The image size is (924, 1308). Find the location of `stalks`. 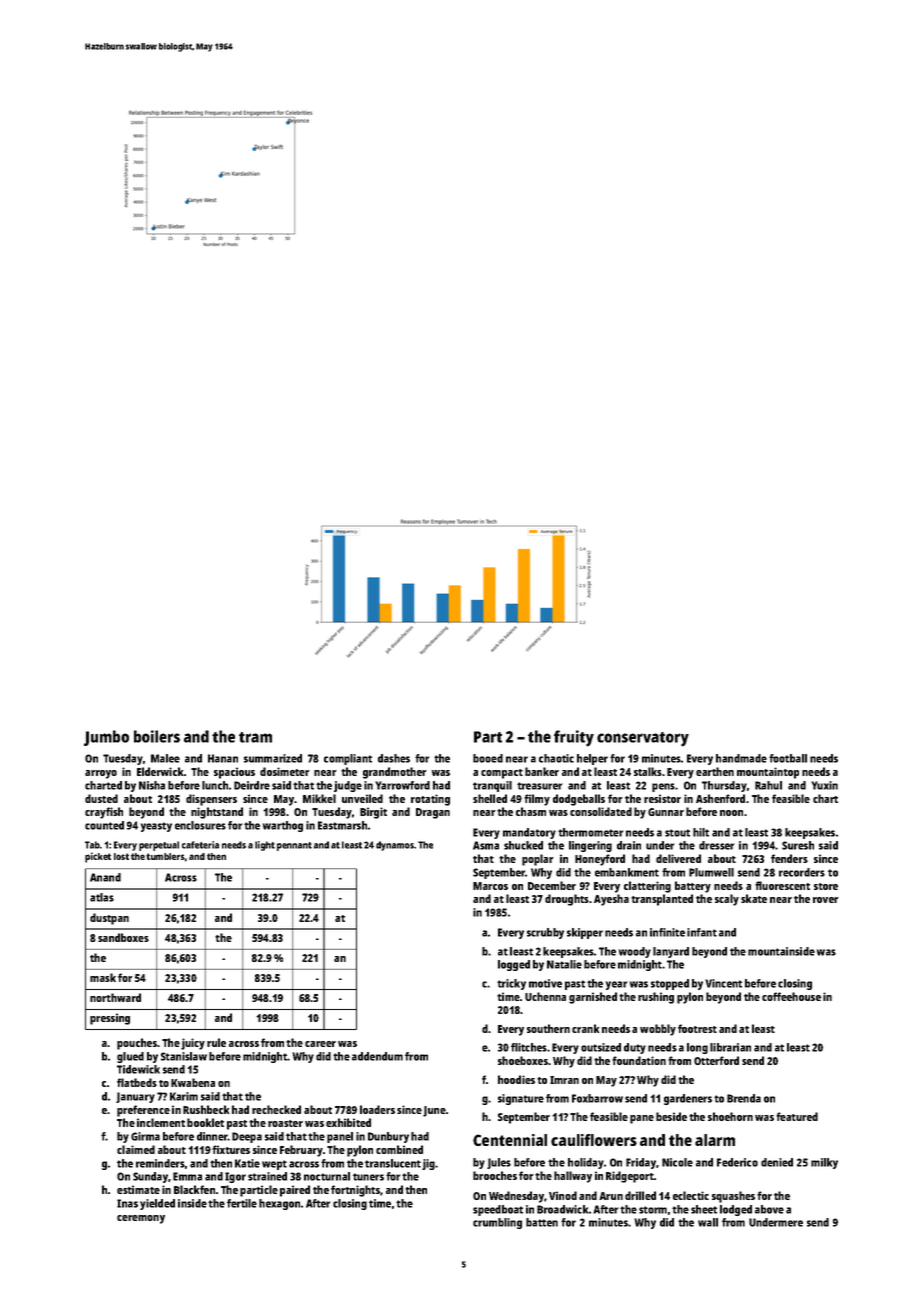

stalks is located at coordinates (648, 771).
